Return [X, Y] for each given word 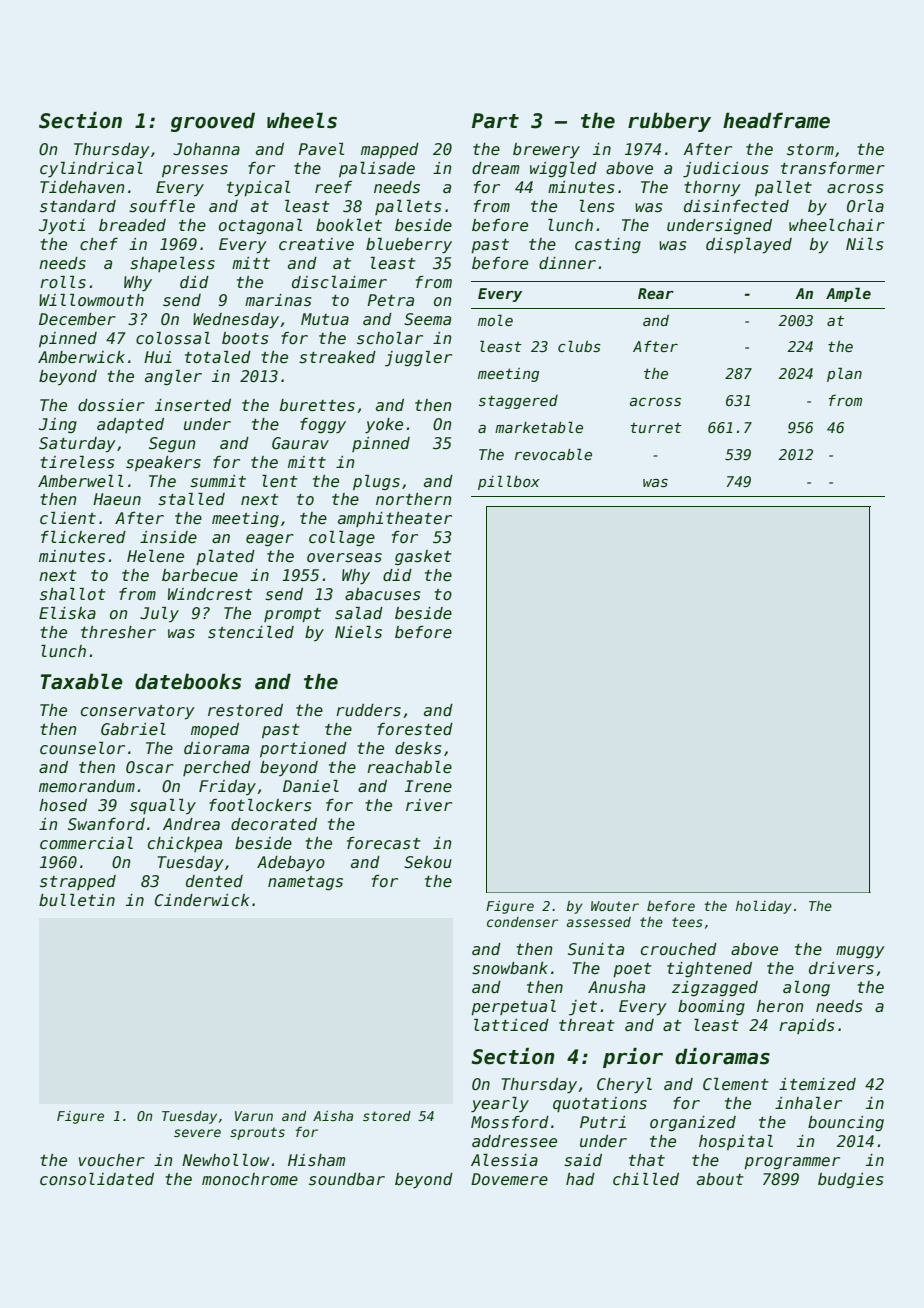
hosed [63, 805]
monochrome [250, 1179]
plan [844, 374]
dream [495, 168]
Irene [428, 786]
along [806, 988]
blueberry [409, 246]
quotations [600, 1104]
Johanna [206, 149]
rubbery [669, 122]
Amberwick [81, 357]
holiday [764, 907]
